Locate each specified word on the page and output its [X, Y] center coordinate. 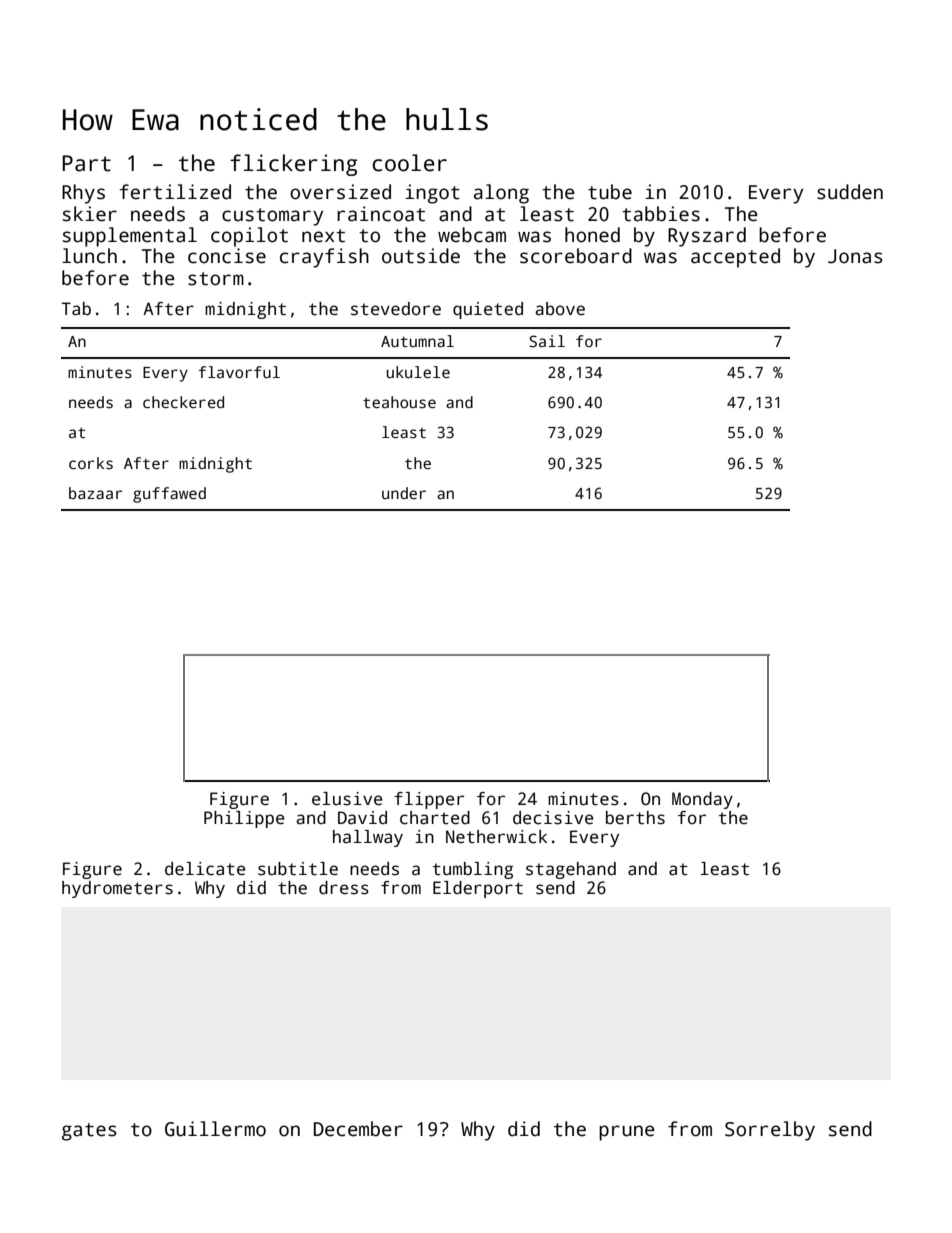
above [560, 309]
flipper [429, 800]
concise [227, 256]
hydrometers [117, 889]
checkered [183, 402]
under [404, 493]
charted [435, 818]
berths [635, 818]
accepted [735, 258]
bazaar [95, 493]
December [358, 1129]
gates [89, 1132]
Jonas [855, 256]
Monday [702, 800]
